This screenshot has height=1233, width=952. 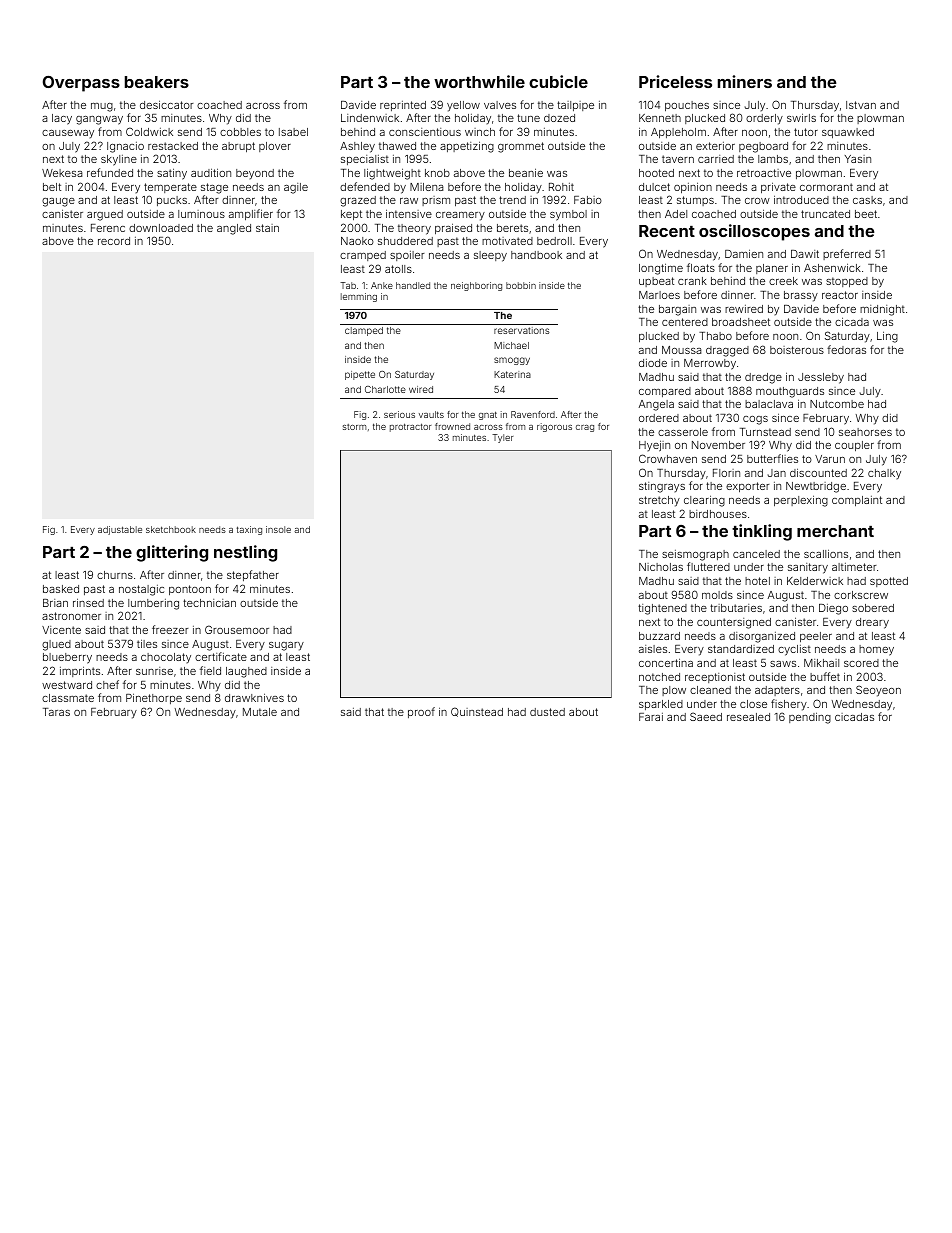 I want to click on Overpass, so click(x=81, y=84).
